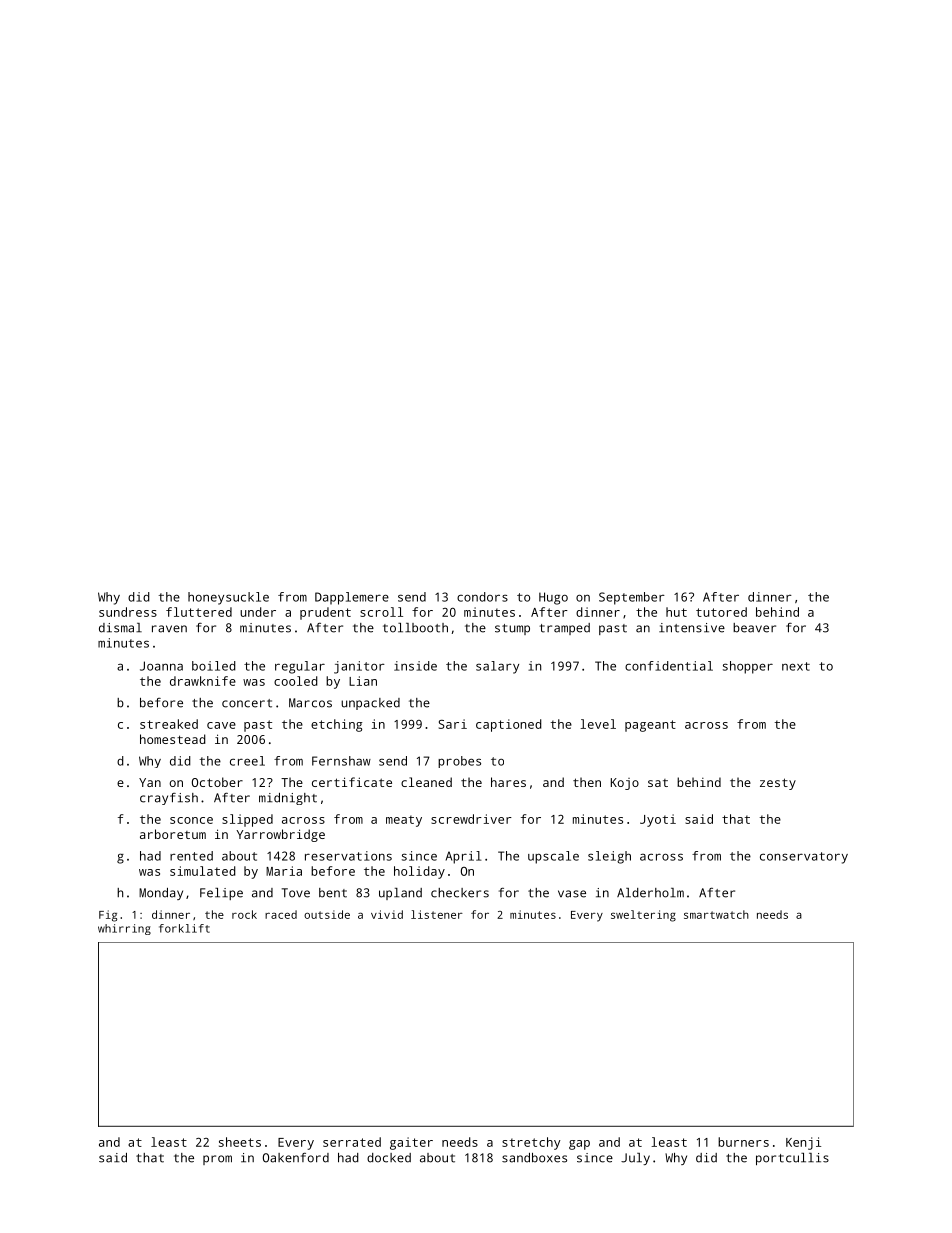 The image size is (952, 1233). What do you see at coordinates (743, 1142) in the page?
I see `burners` at bounding box center [743, 1142].
